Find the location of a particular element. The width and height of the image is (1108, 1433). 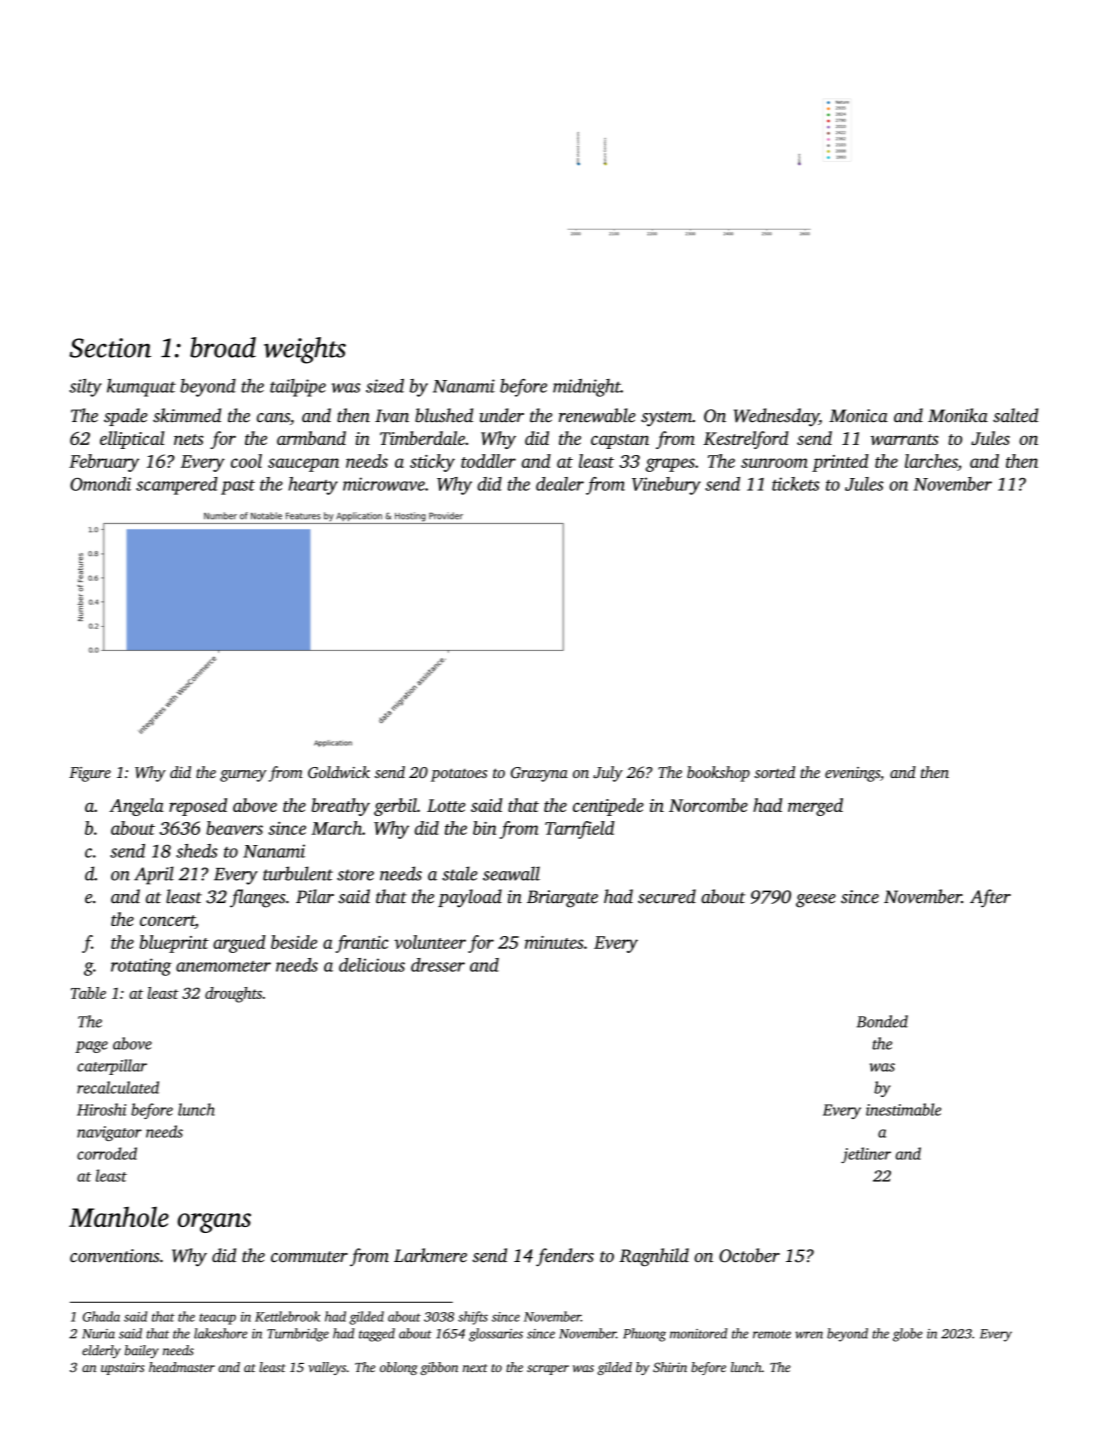

dresser is located at coordinates (438, 965).
